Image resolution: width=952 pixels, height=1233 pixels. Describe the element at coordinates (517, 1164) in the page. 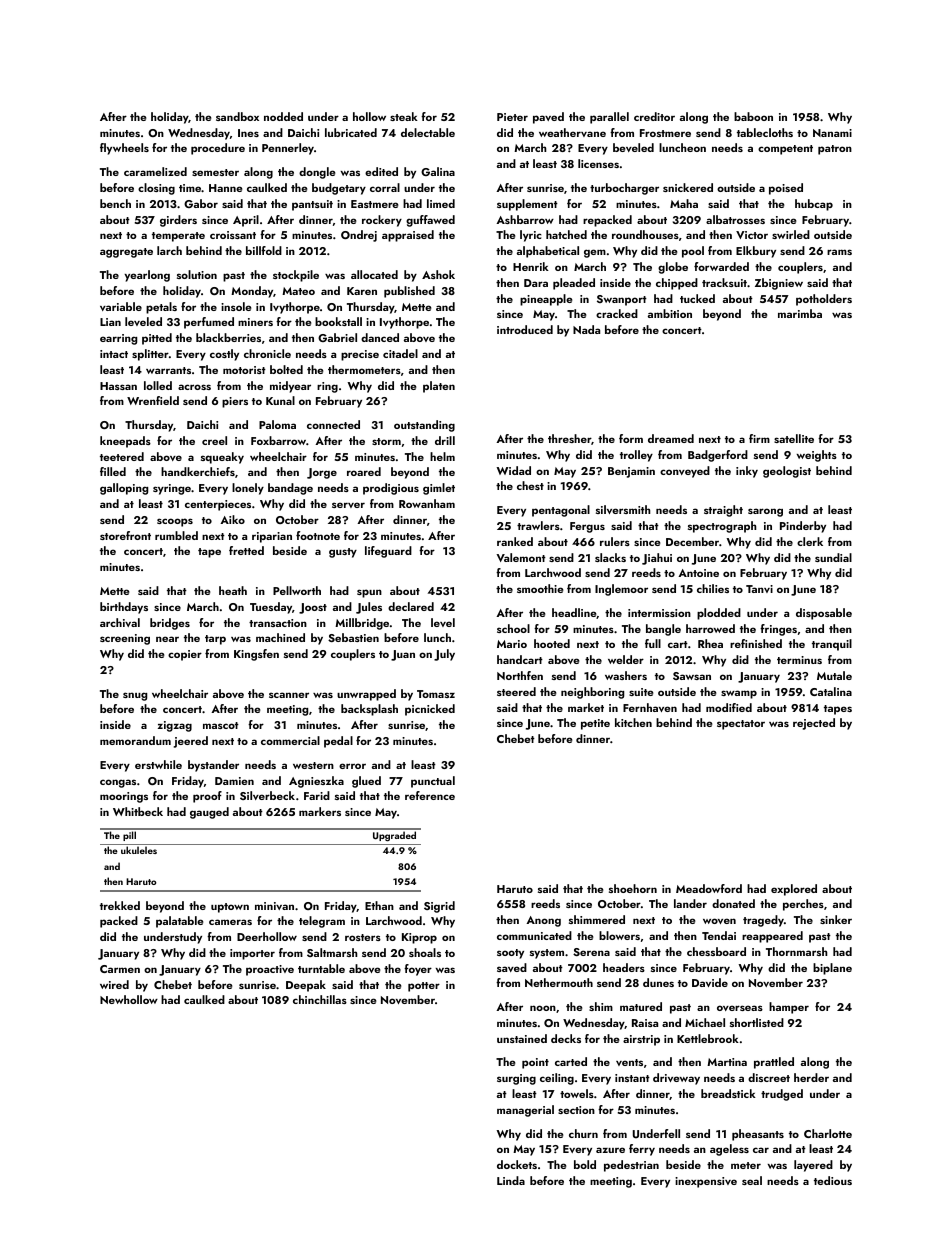

I see `dockets` at that location.
